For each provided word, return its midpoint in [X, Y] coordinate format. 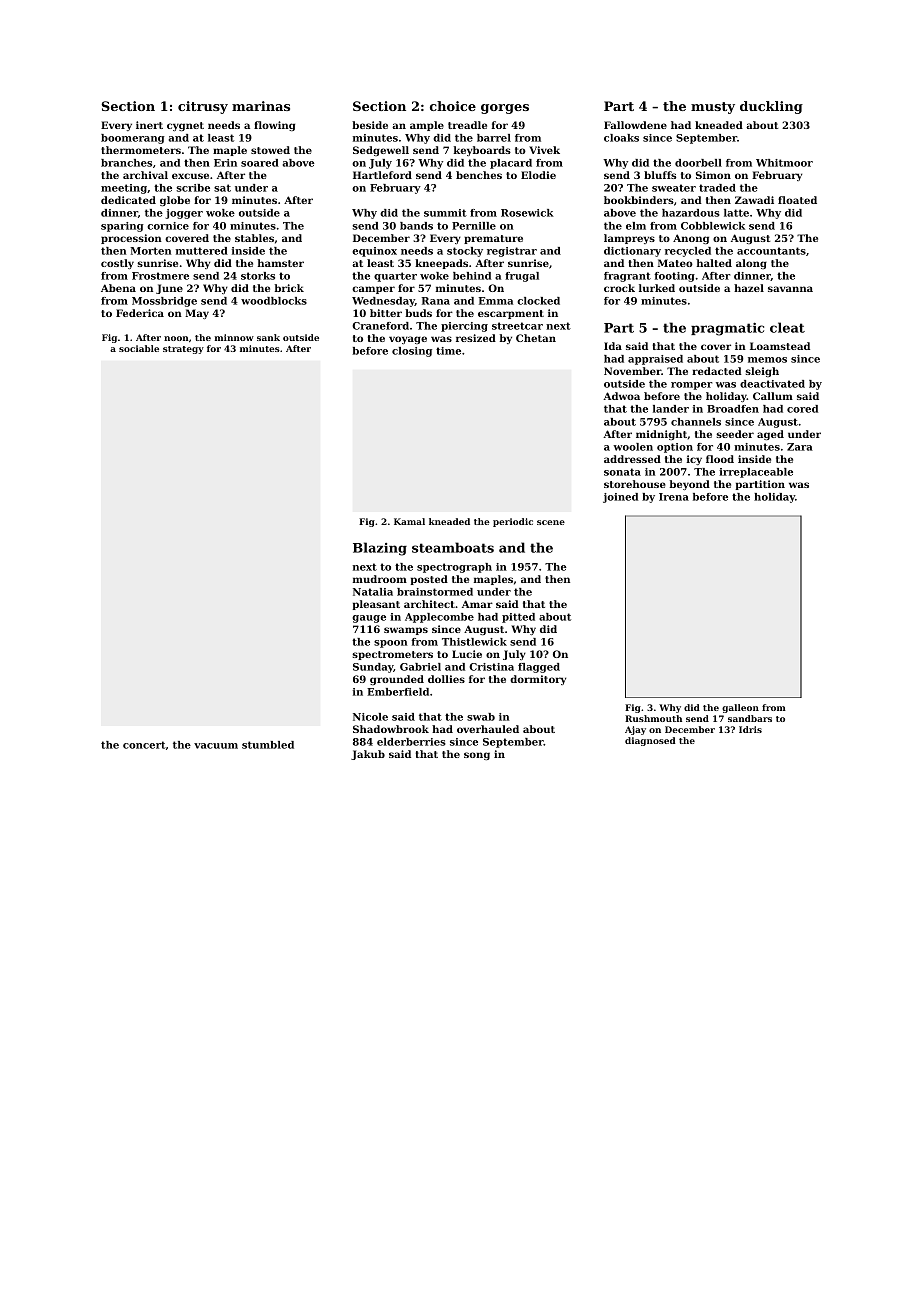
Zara [800, 447]
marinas [261, 106]
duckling [771, 107]
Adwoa [621, 396]
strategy [183, 350]
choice [453, 106]
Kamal [409, 521]
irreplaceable [756, 473]
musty [713, 108]
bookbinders [639, 200]
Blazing [380, 549]
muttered [202, 251]
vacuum [216, 746]
